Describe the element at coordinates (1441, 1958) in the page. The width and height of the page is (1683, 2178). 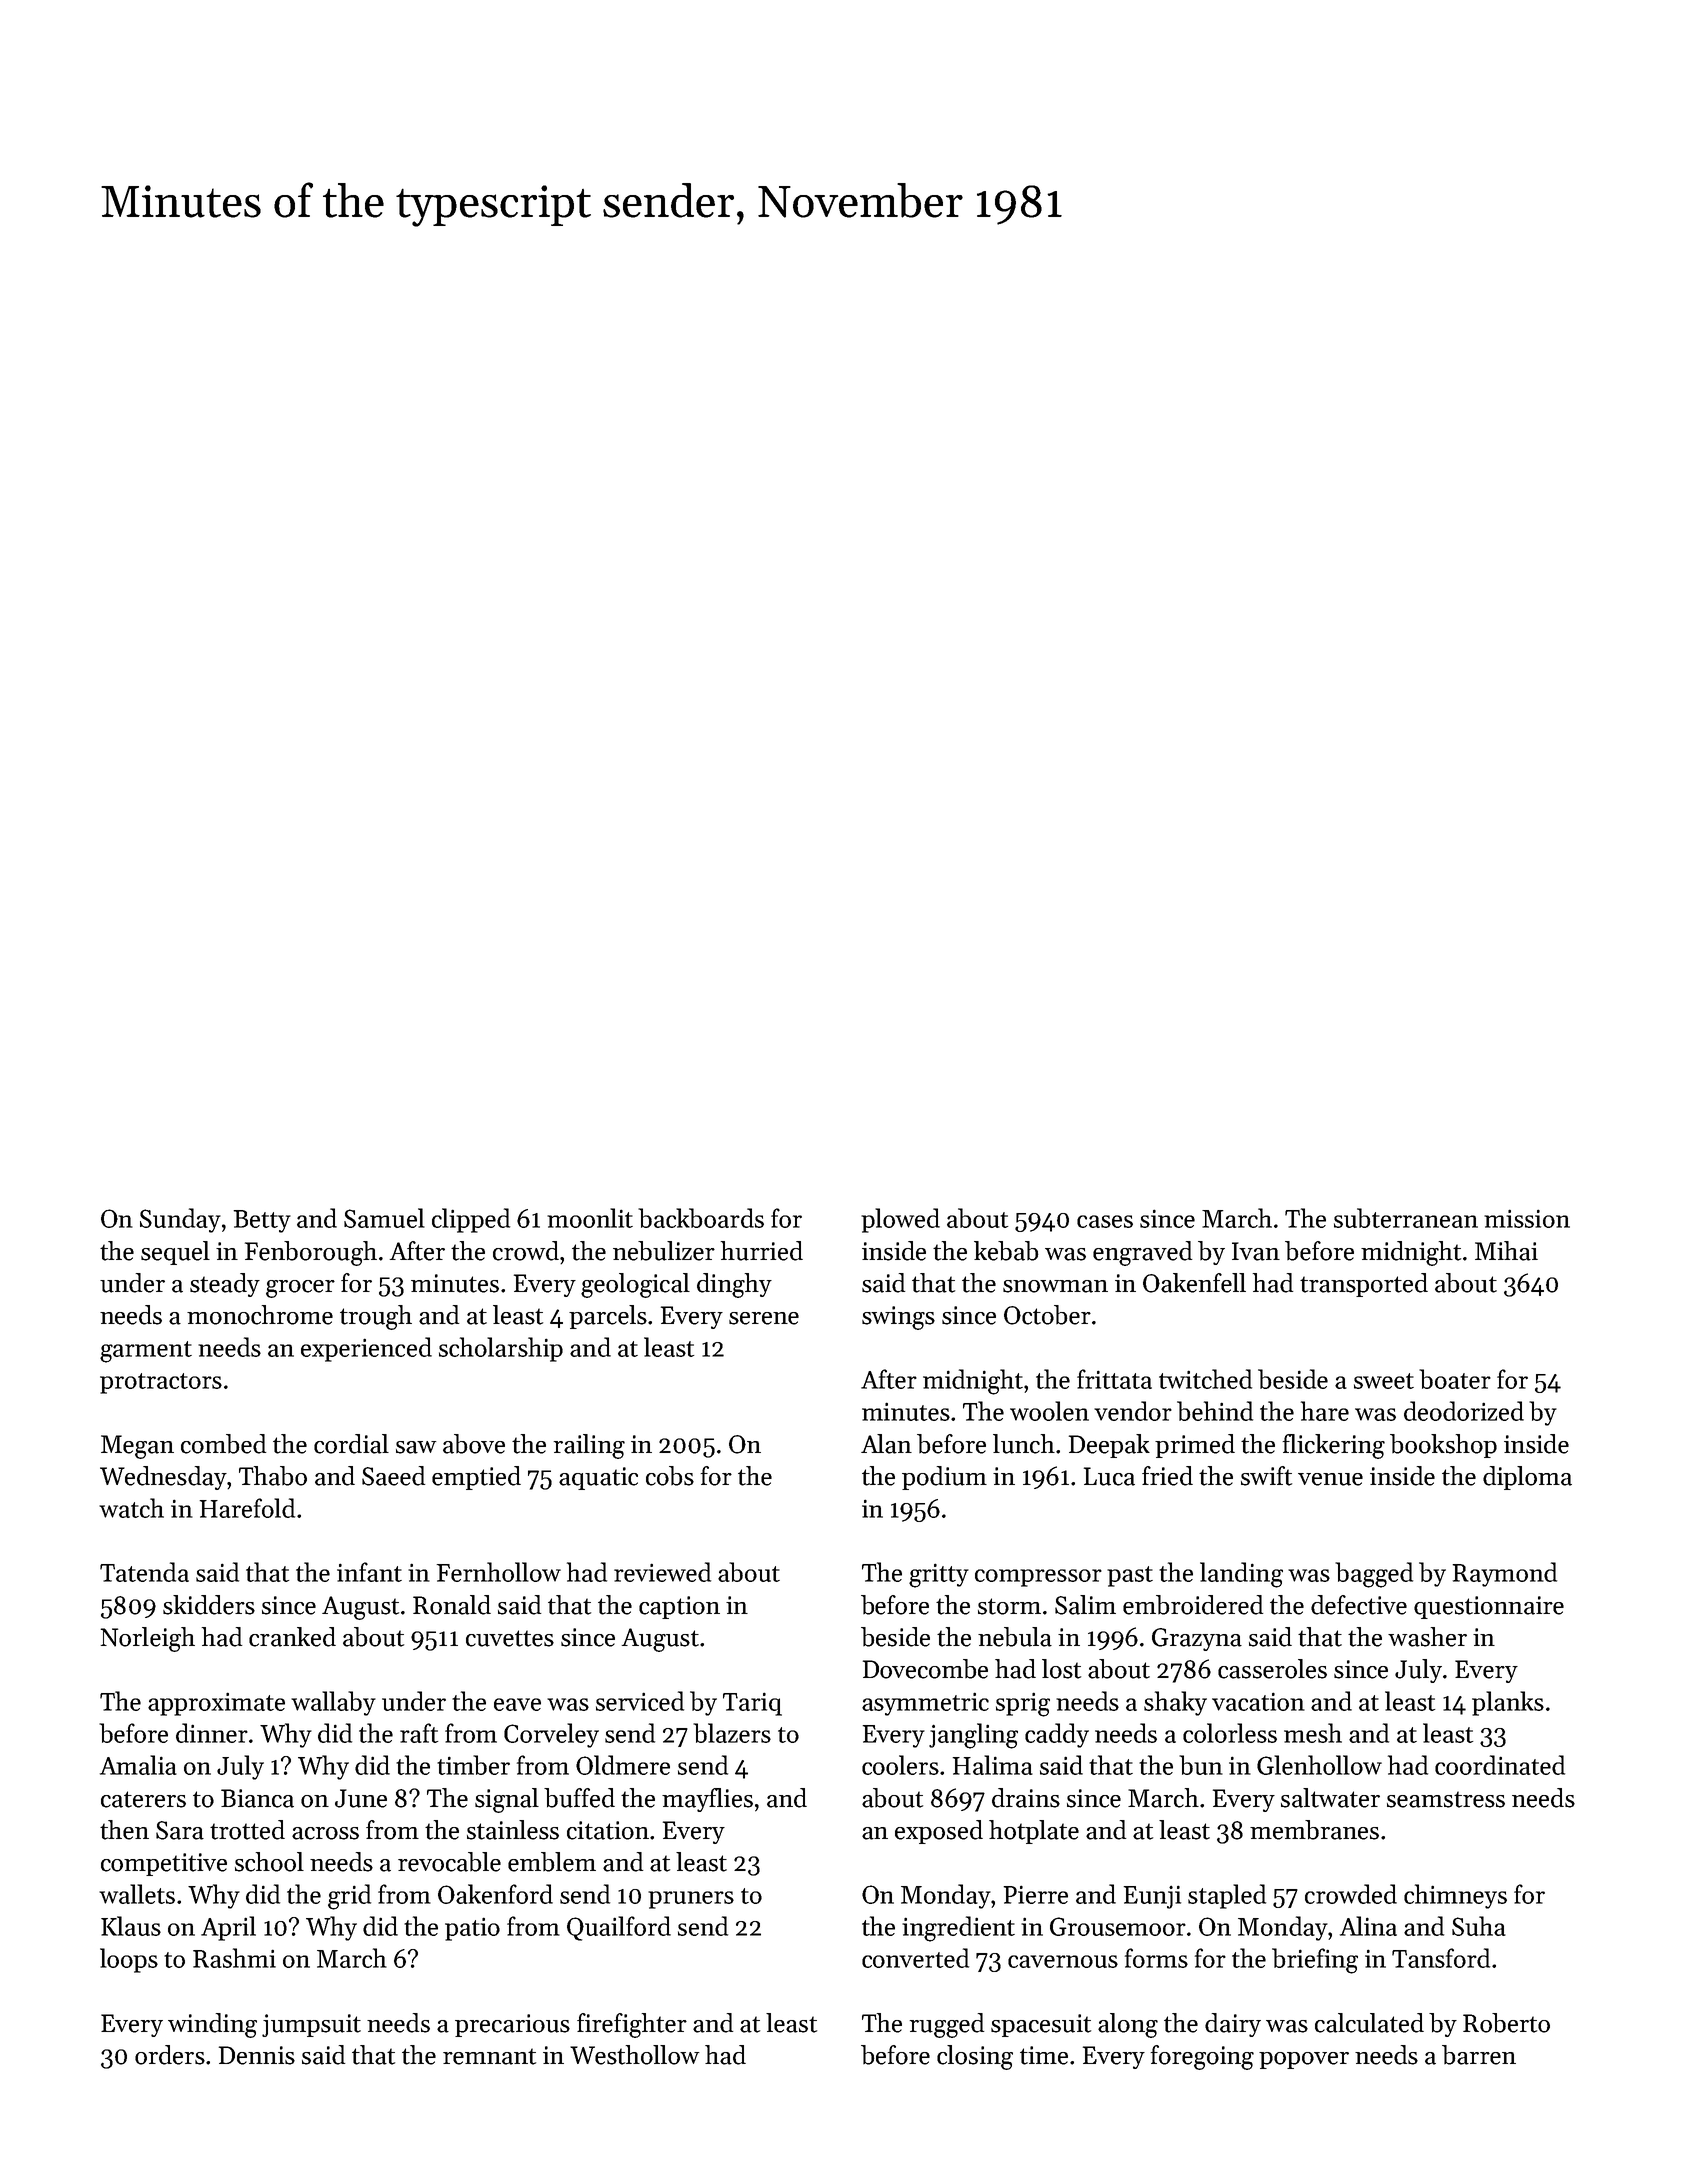
I see `Tansford` at that location.
